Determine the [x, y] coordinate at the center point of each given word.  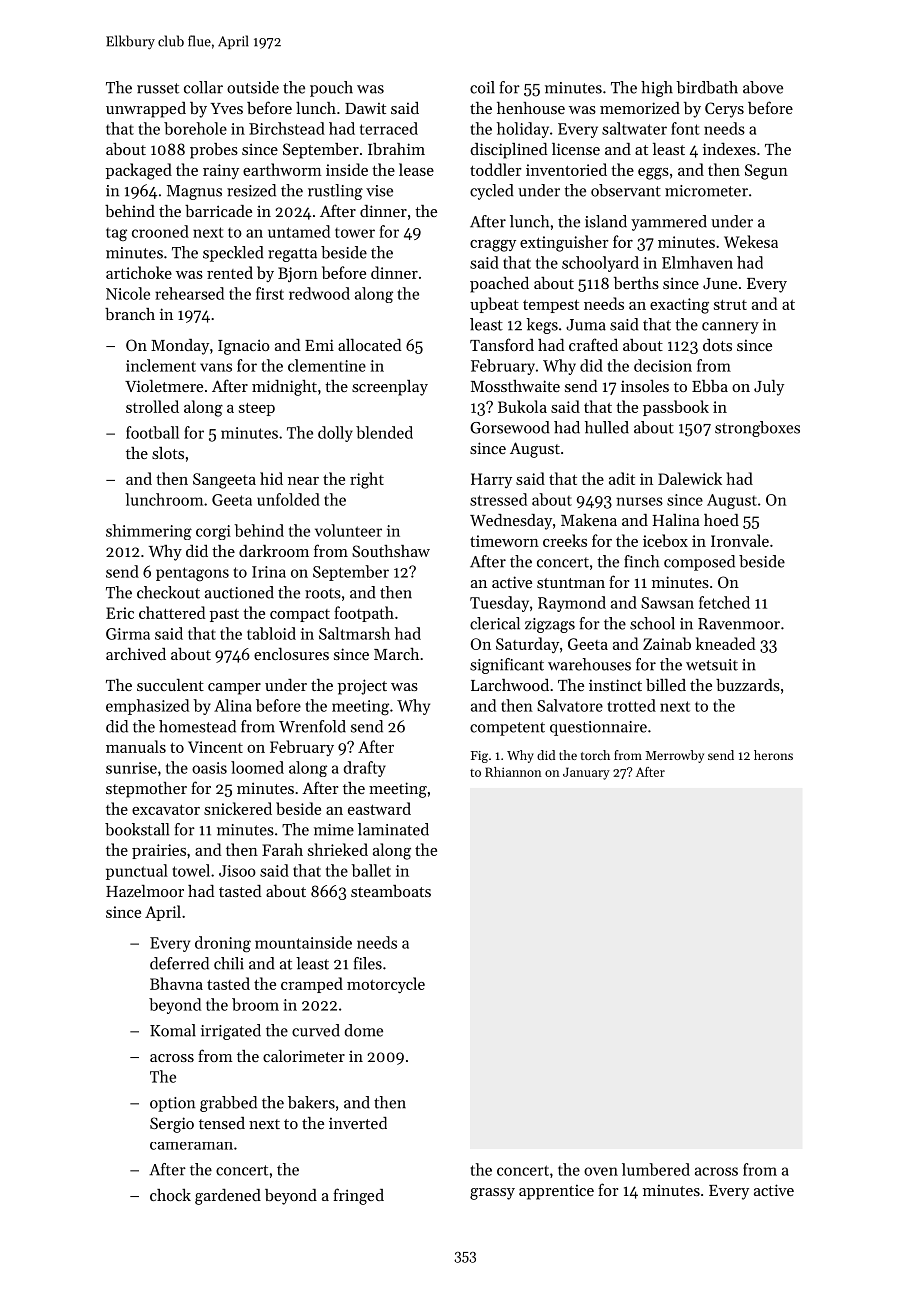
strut [730, 305]
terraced [389, 128]
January [586, 773]
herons [773, 755]
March [396, 654]
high [657, 89]
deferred [179, 963]
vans [216, 367]
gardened [228, 1197]
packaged [139, 171]
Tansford [502, 344]
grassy [492, 1194]
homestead [197, 726]
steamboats [391, 891]
